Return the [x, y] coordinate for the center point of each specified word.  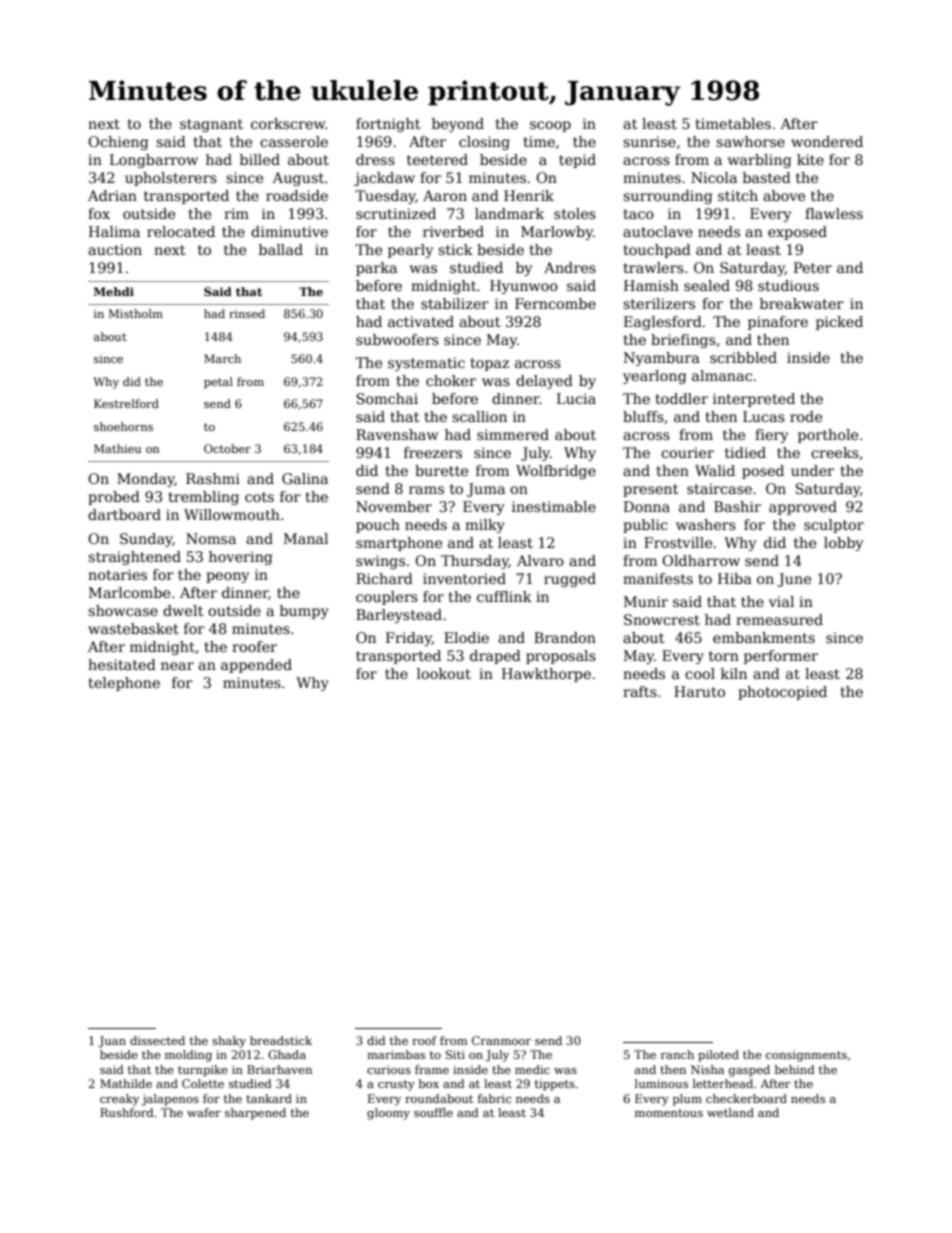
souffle [433, 1112]
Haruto [699, 691]
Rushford [127, 1112]
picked [839, 323]
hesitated [122, 664]
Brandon [565, 637]
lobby [843, 544]
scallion [479, 416]
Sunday [146, 540]
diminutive [289, 231]
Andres [570, 267]
